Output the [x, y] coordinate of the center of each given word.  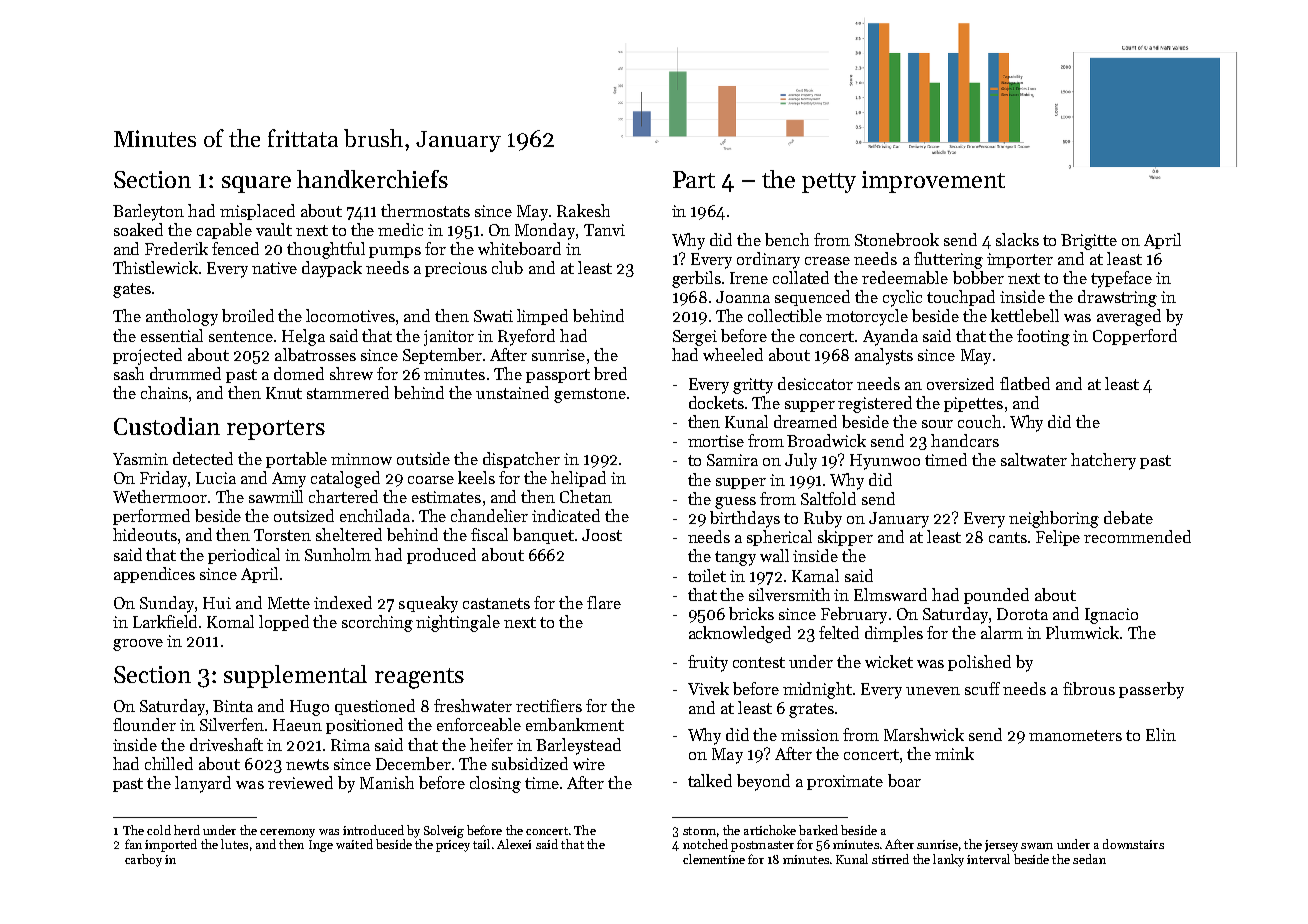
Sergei [695, 338]
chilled [169, 763]
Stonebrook [897, 239]
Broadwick [826, 440]
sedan [1089, 859]
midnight [817, 690]
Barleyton [148, 212]
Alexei [514, 844]
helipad [578, 479]
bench [787, 239]
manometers [1075, 735]
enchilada [375, 515]
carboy [143, 860]
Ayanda [890, 337]
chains [164, 392]
